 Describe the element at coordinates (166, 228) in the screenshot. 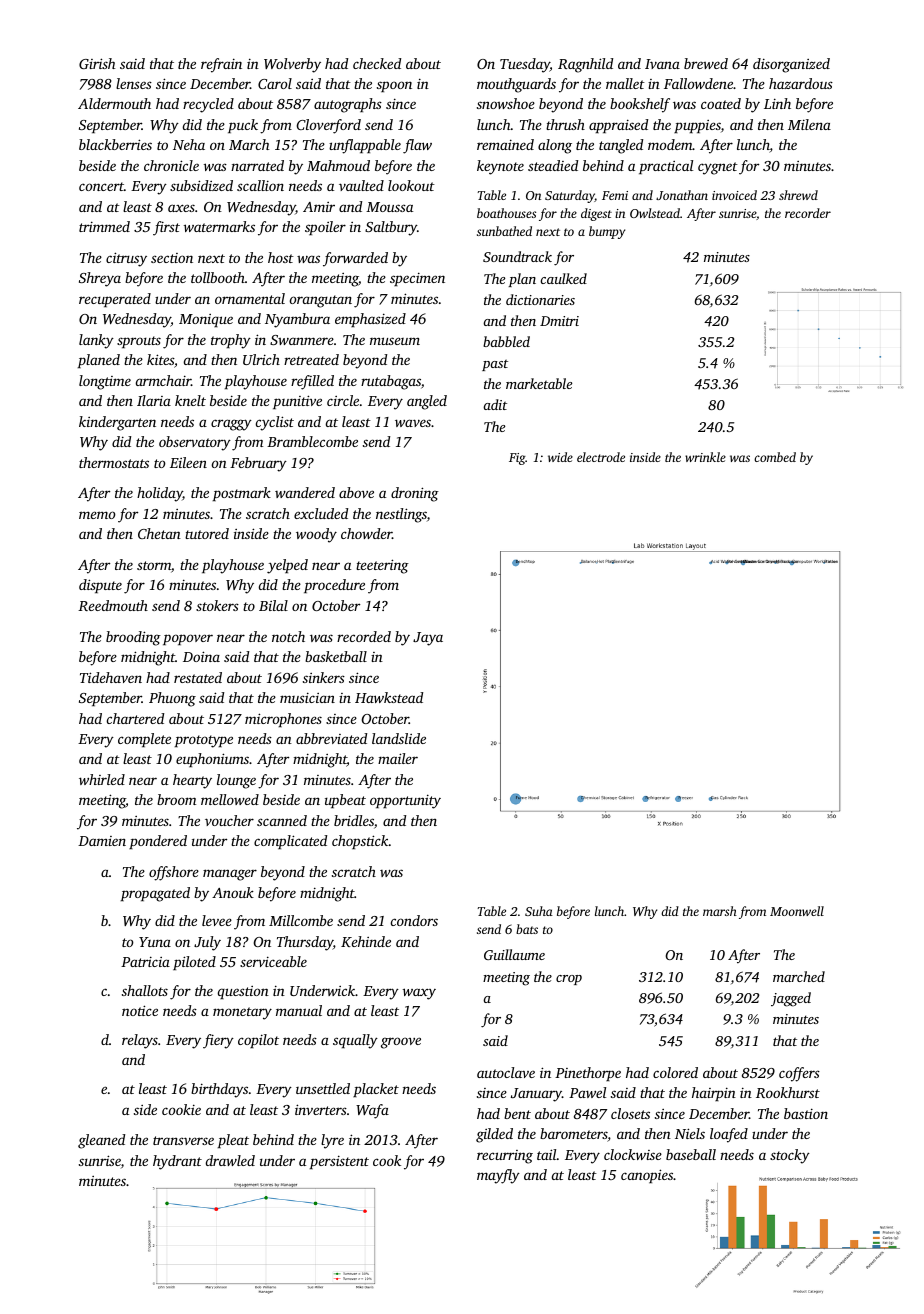

I see `first` at that location.
